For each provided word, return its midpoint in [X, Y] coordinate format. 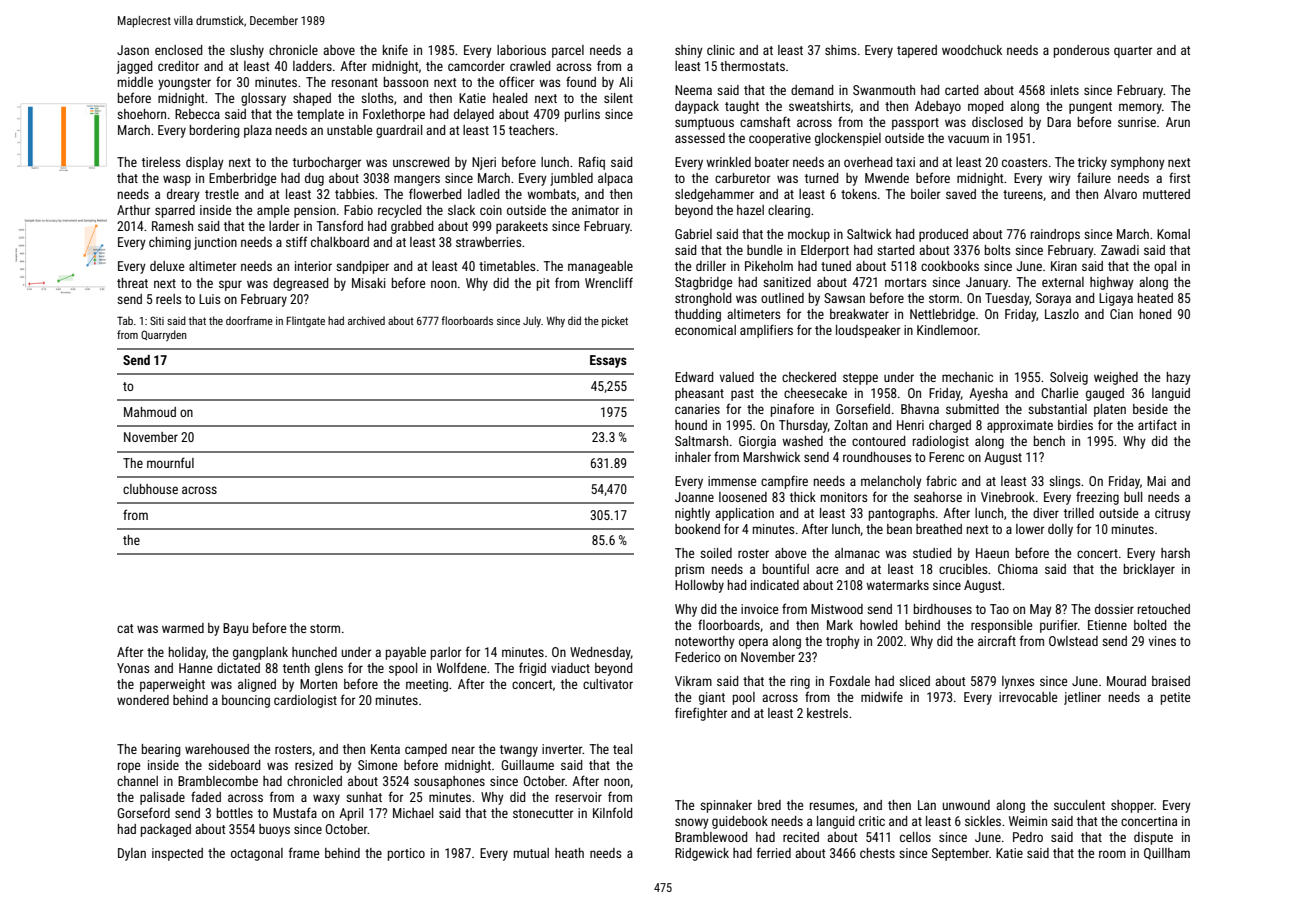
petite [1175, 698]
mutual [531, 853]
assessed [700, 138]
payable [406, 653]
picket [615, 322]
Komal [1173, 234]
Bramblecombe [218, 781]
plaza [258, 131]
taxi [905, 162]
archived [366, 320]
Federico [698, 657]
